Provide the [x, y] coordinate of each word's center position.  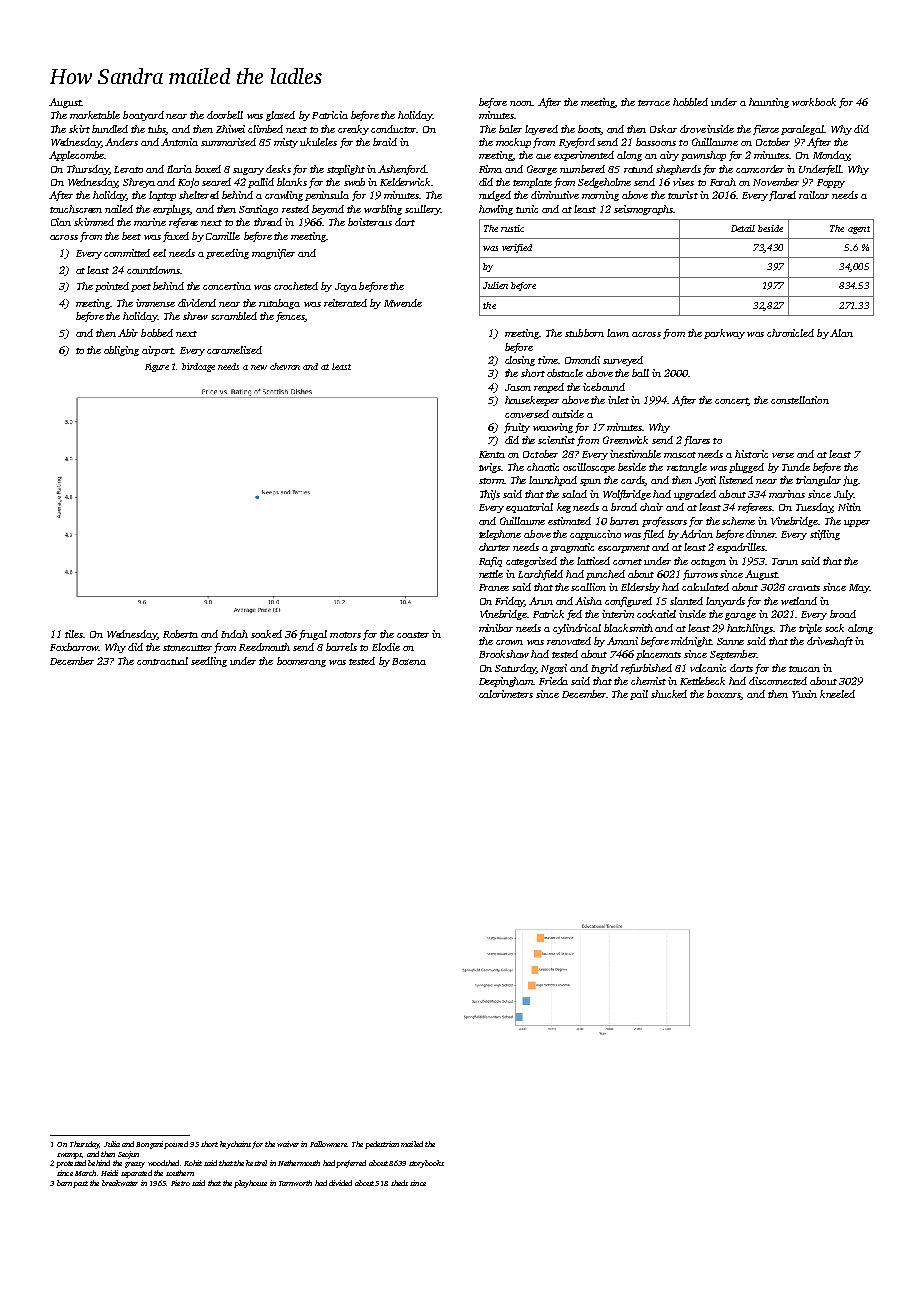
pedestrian [382, 1145]
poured [176, 1145]
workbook [814, 102]
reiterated [345, 303]
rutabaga [279, 304]
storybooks [426, 1164]
